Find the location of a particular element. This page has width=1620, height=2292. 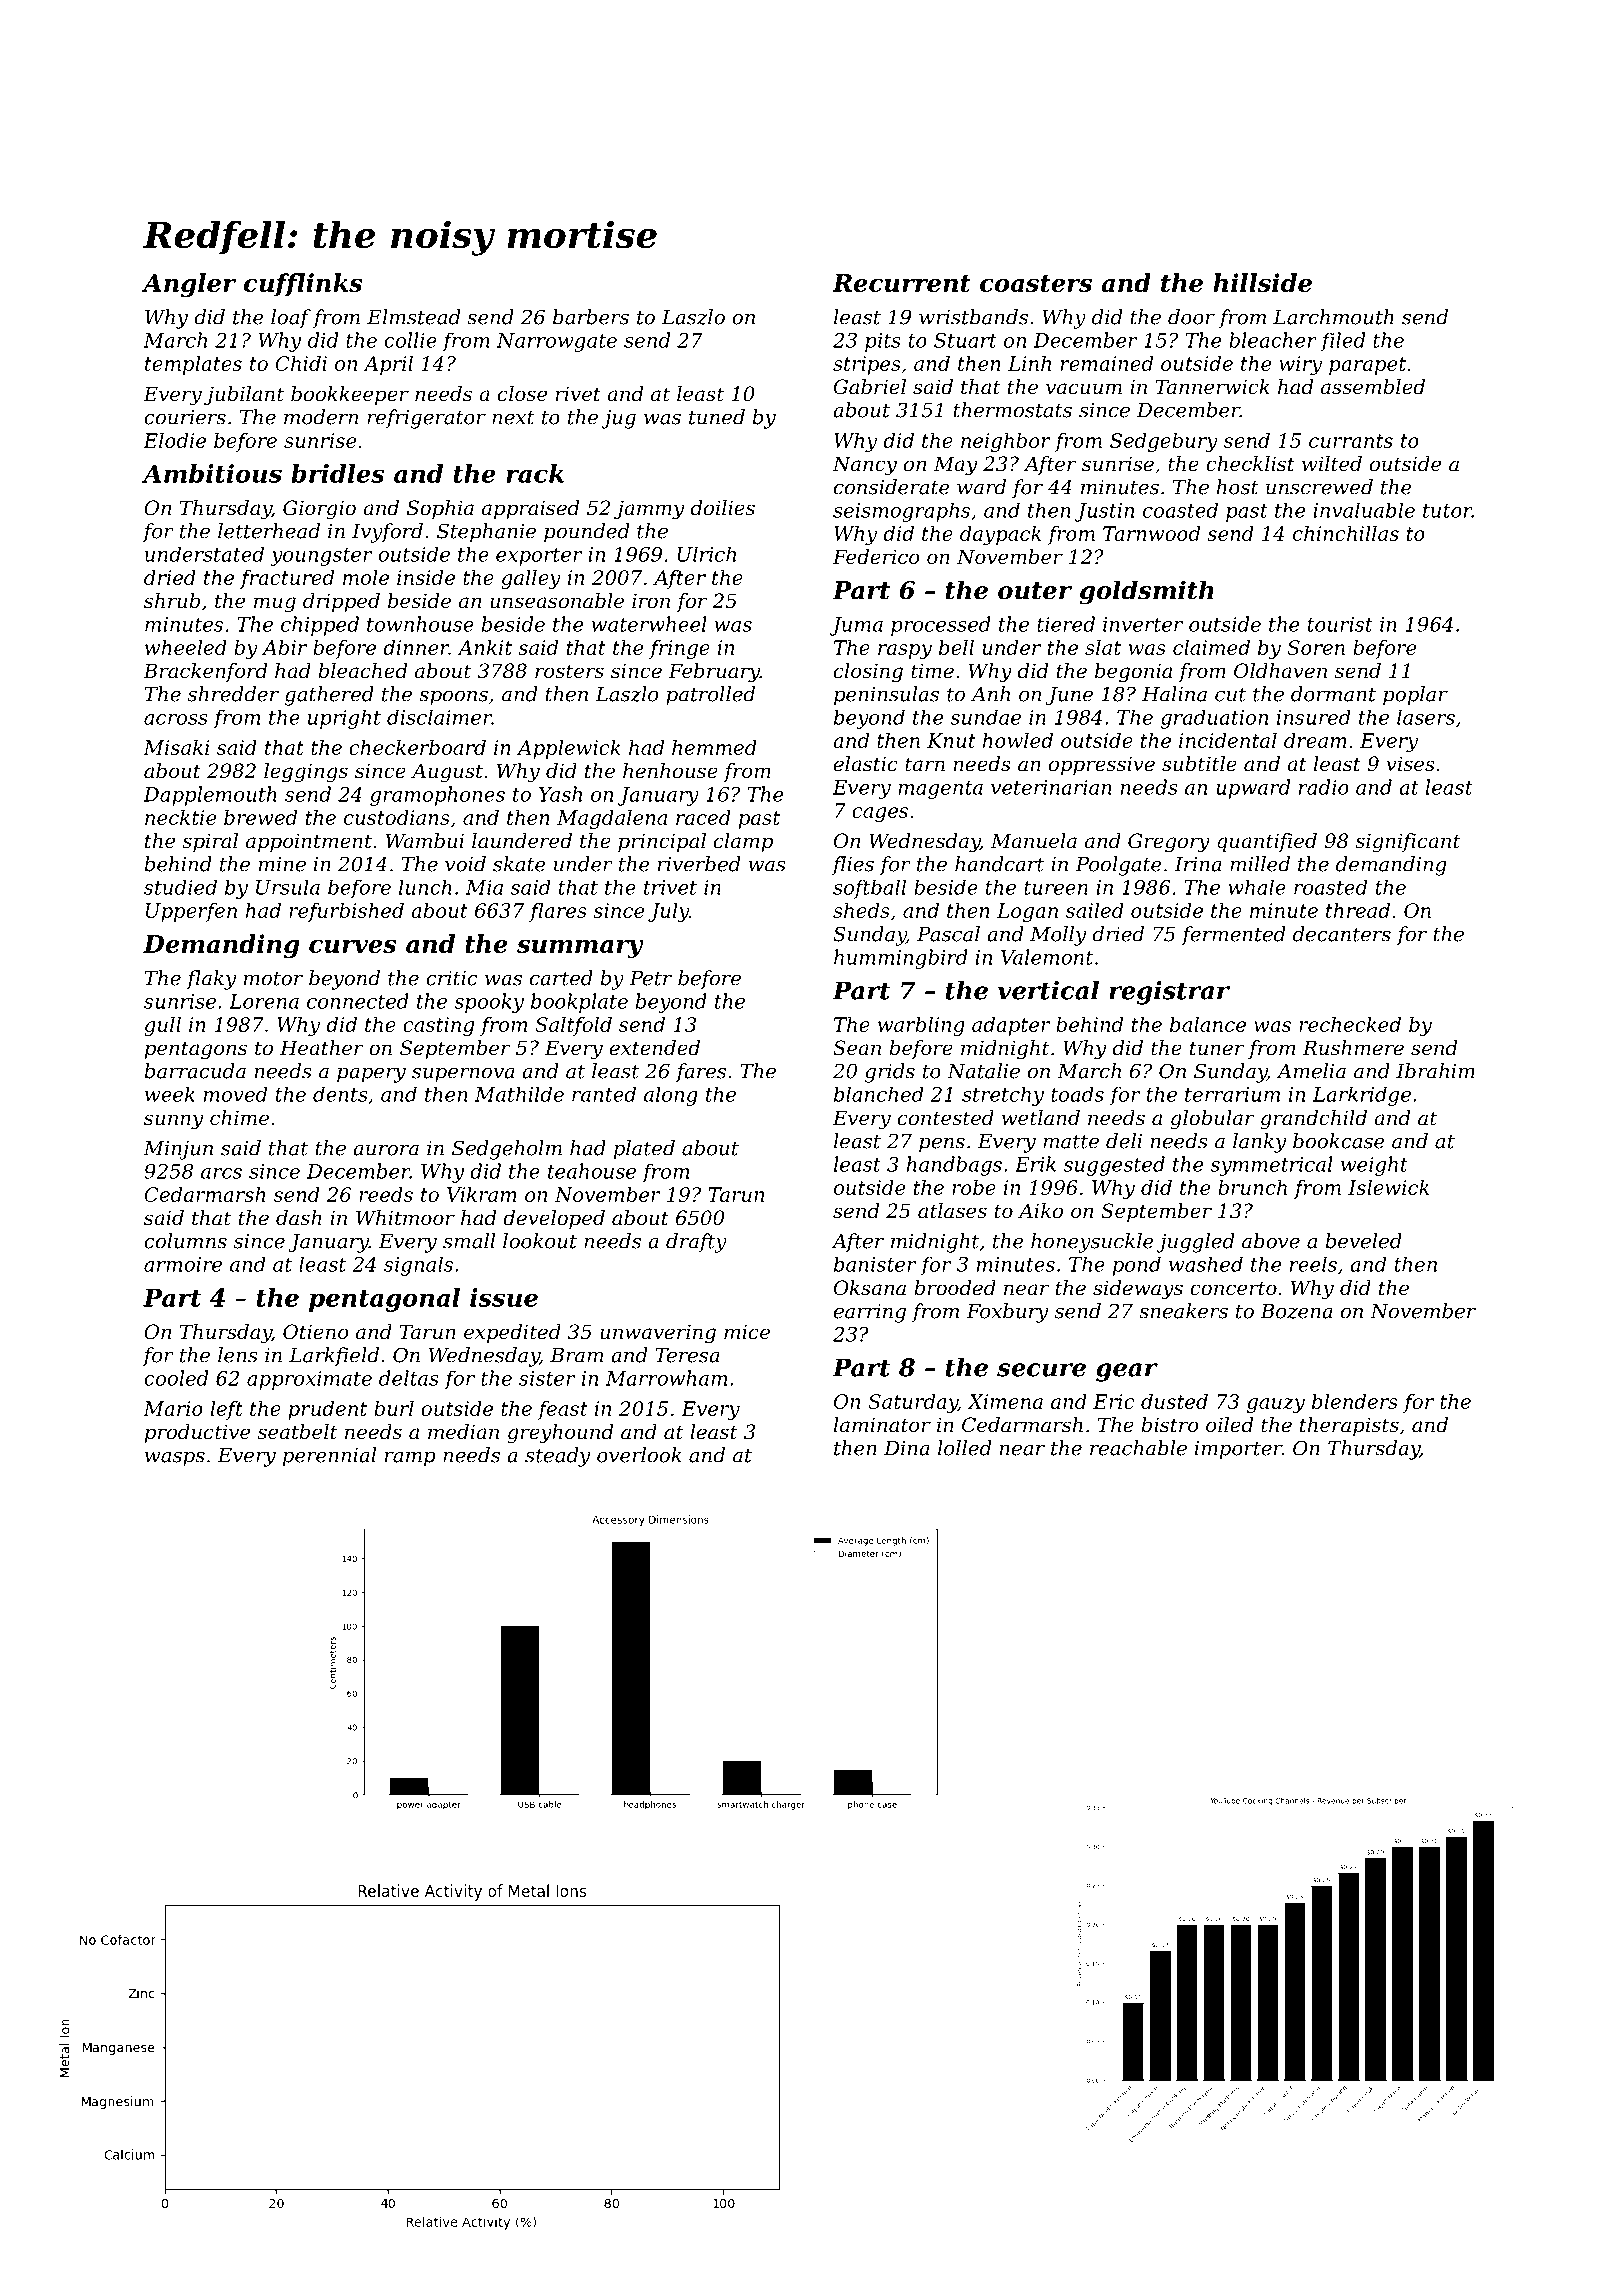

curves is located at coordinates (352, 946).
